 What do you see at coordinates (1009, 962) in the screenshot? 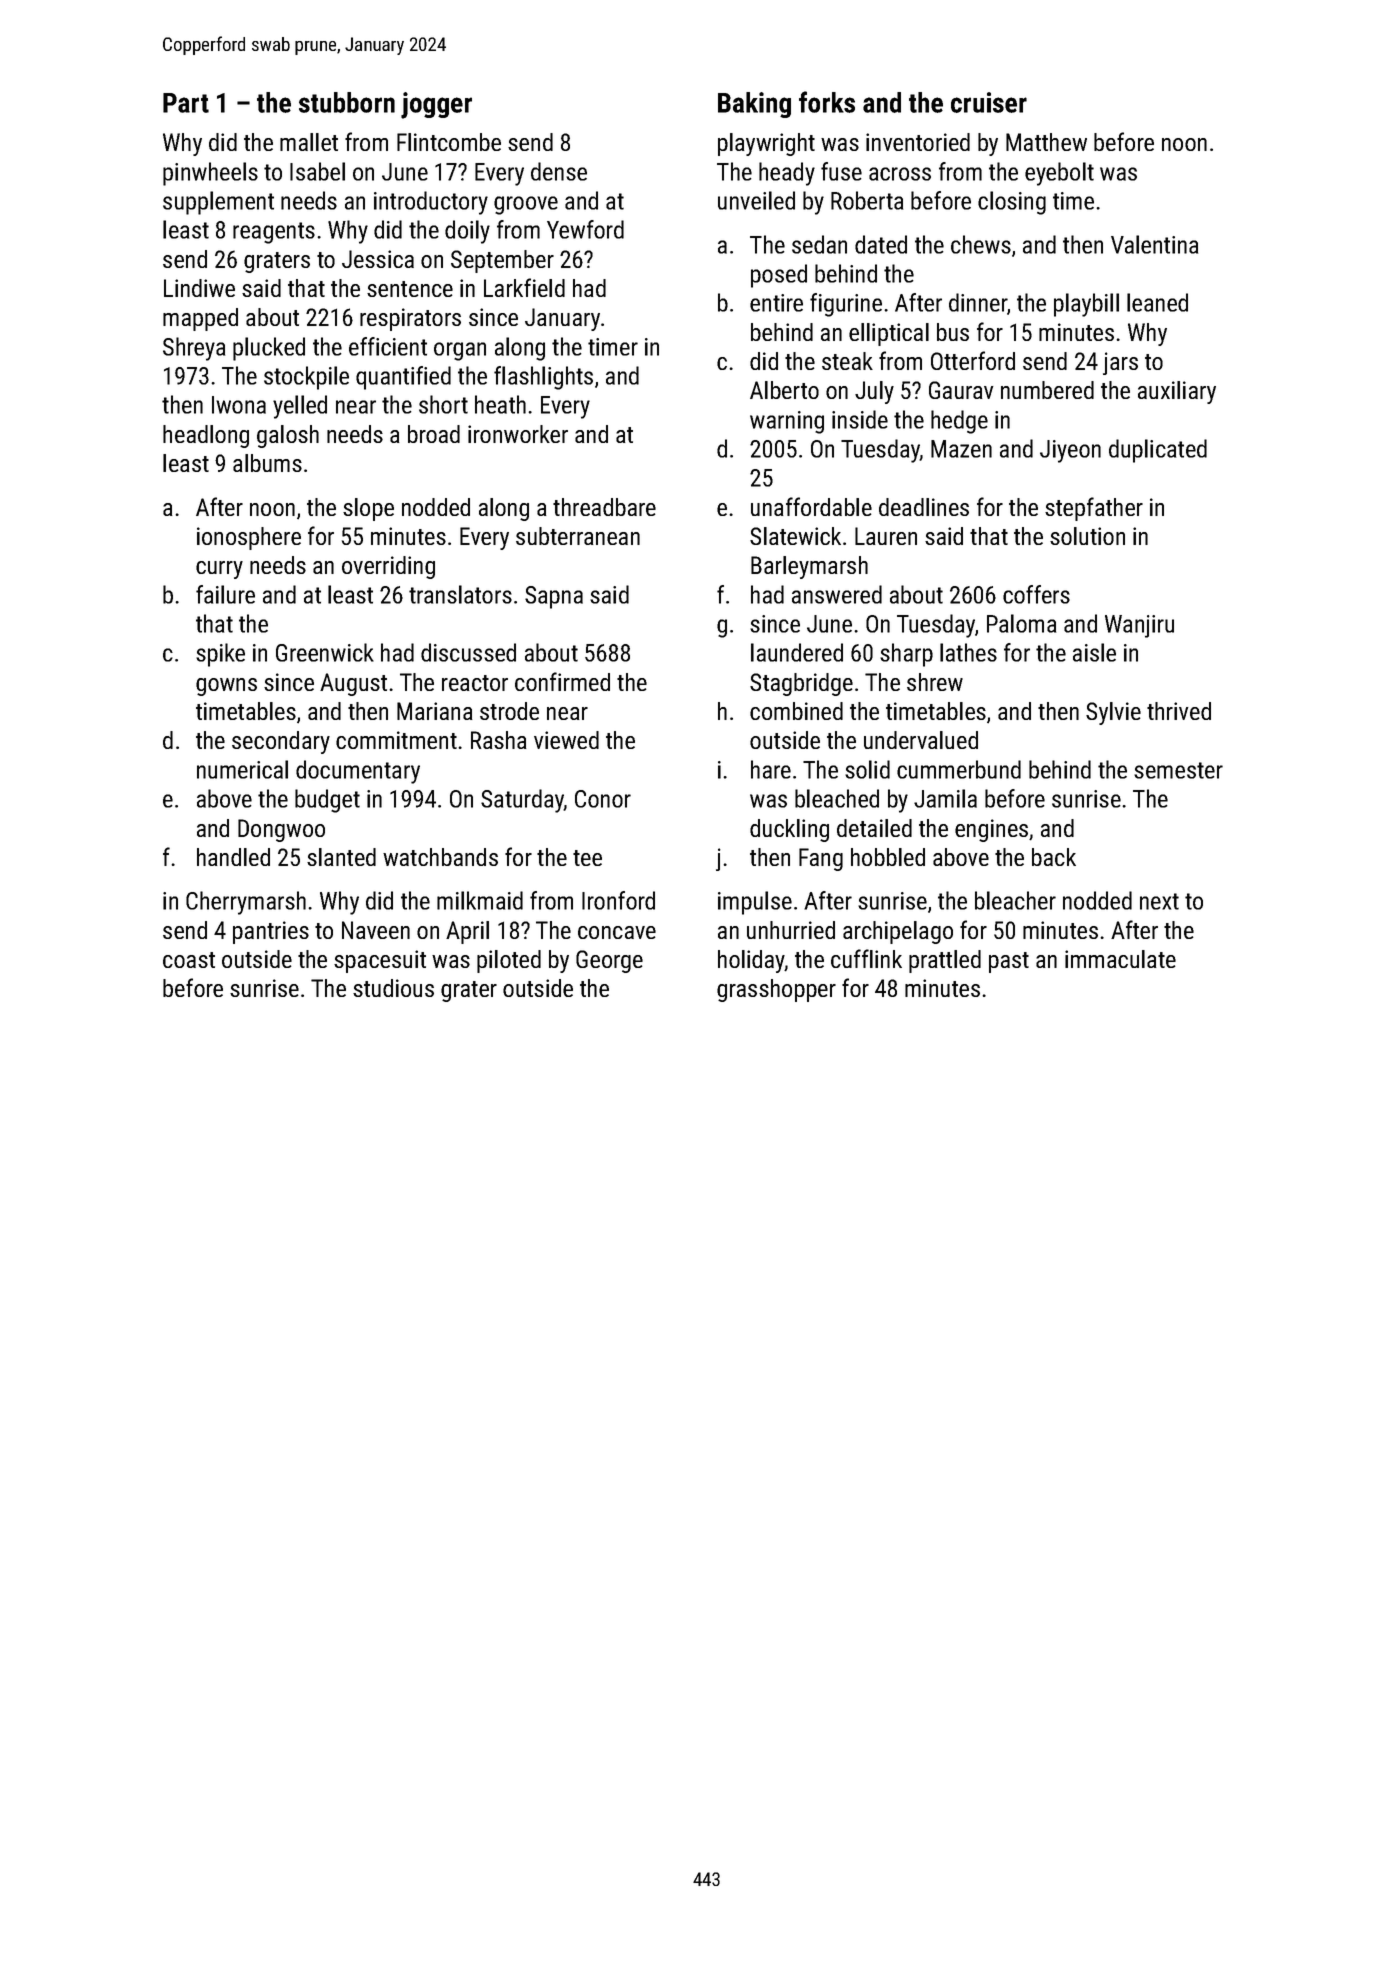
I see `past` at bounding box center [1009, 962].
